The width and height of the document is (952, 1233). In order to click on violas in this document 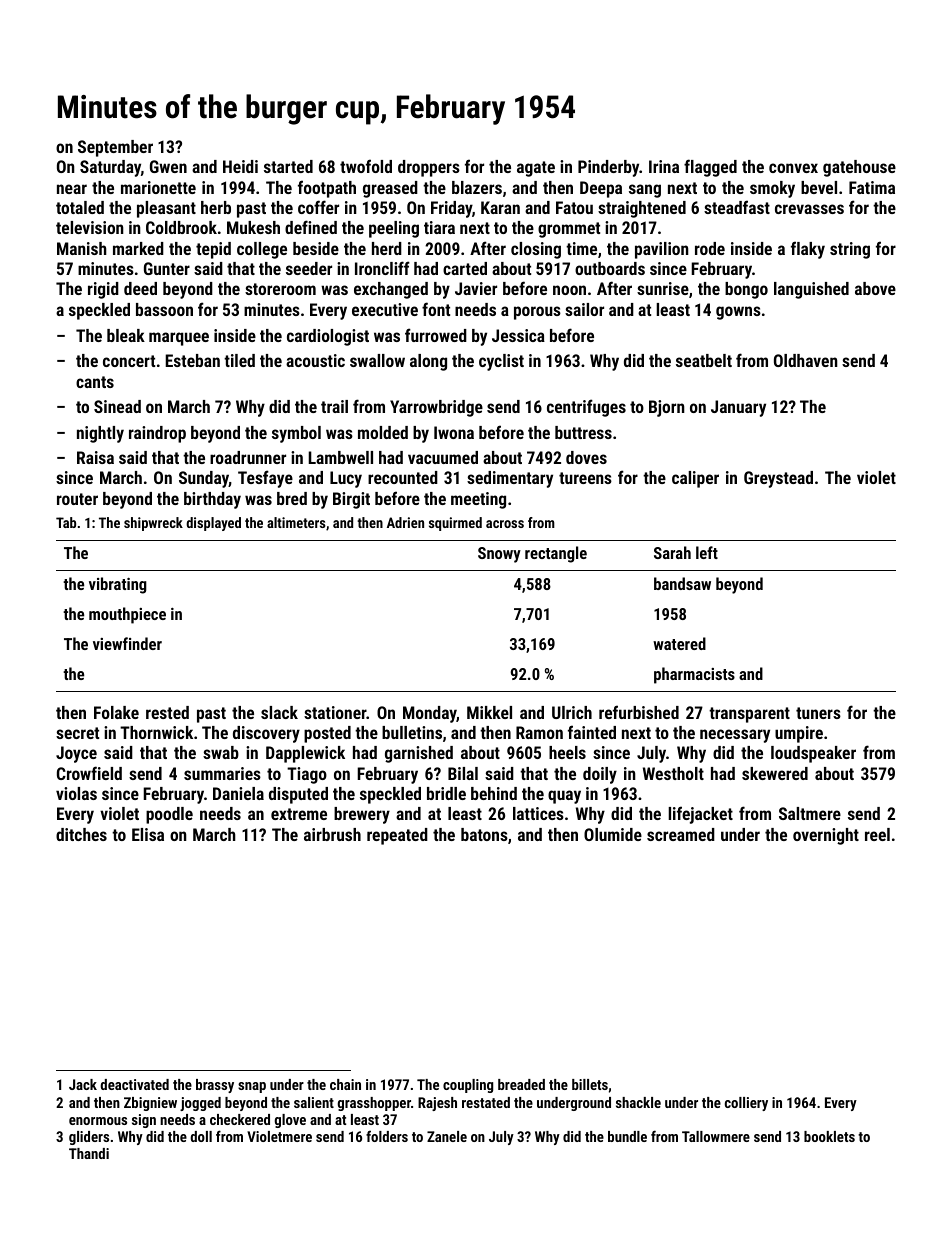, I will do `click(76, 793)`.
